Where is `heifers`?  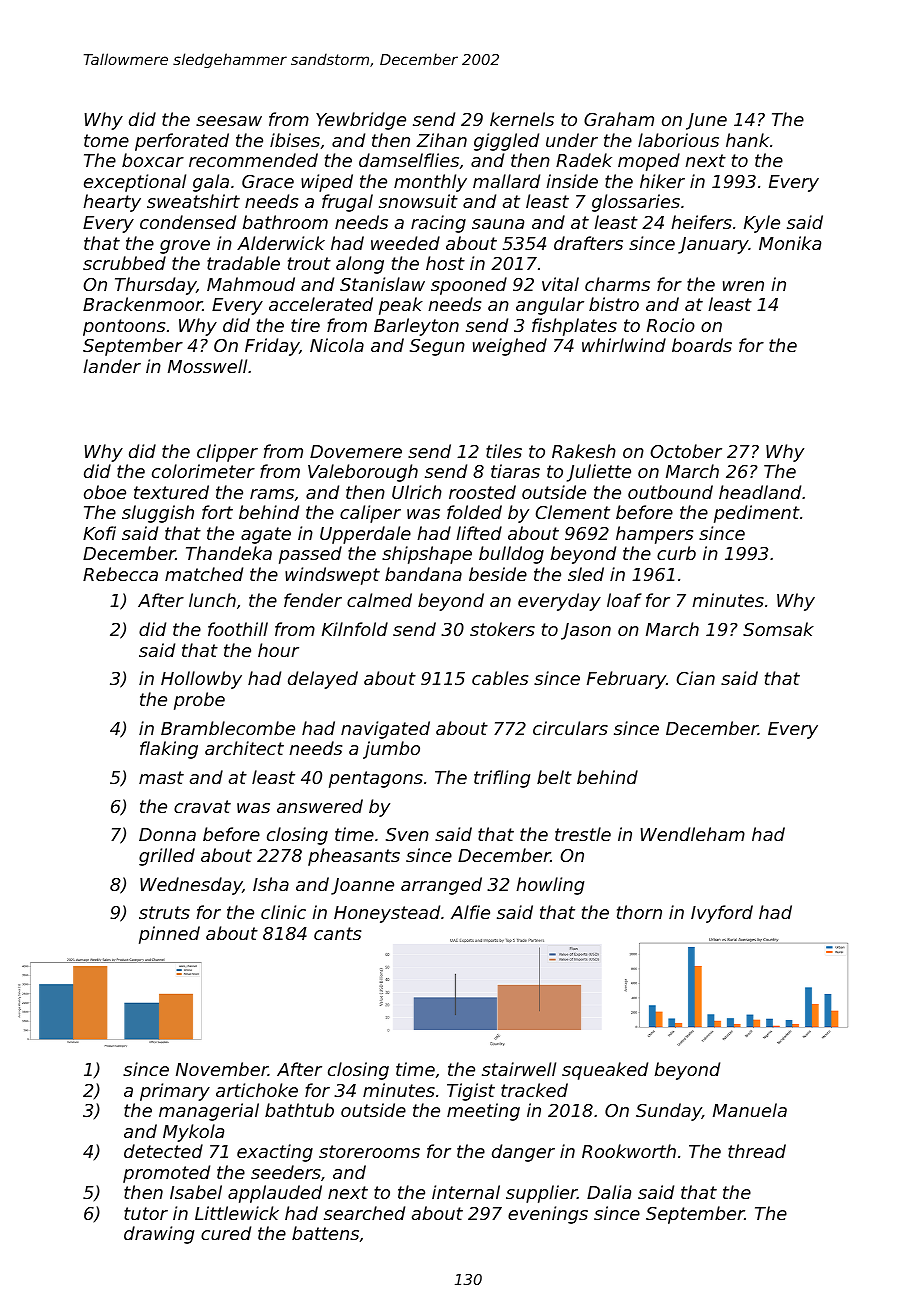
heifers is located at coordinates (701, 222).
